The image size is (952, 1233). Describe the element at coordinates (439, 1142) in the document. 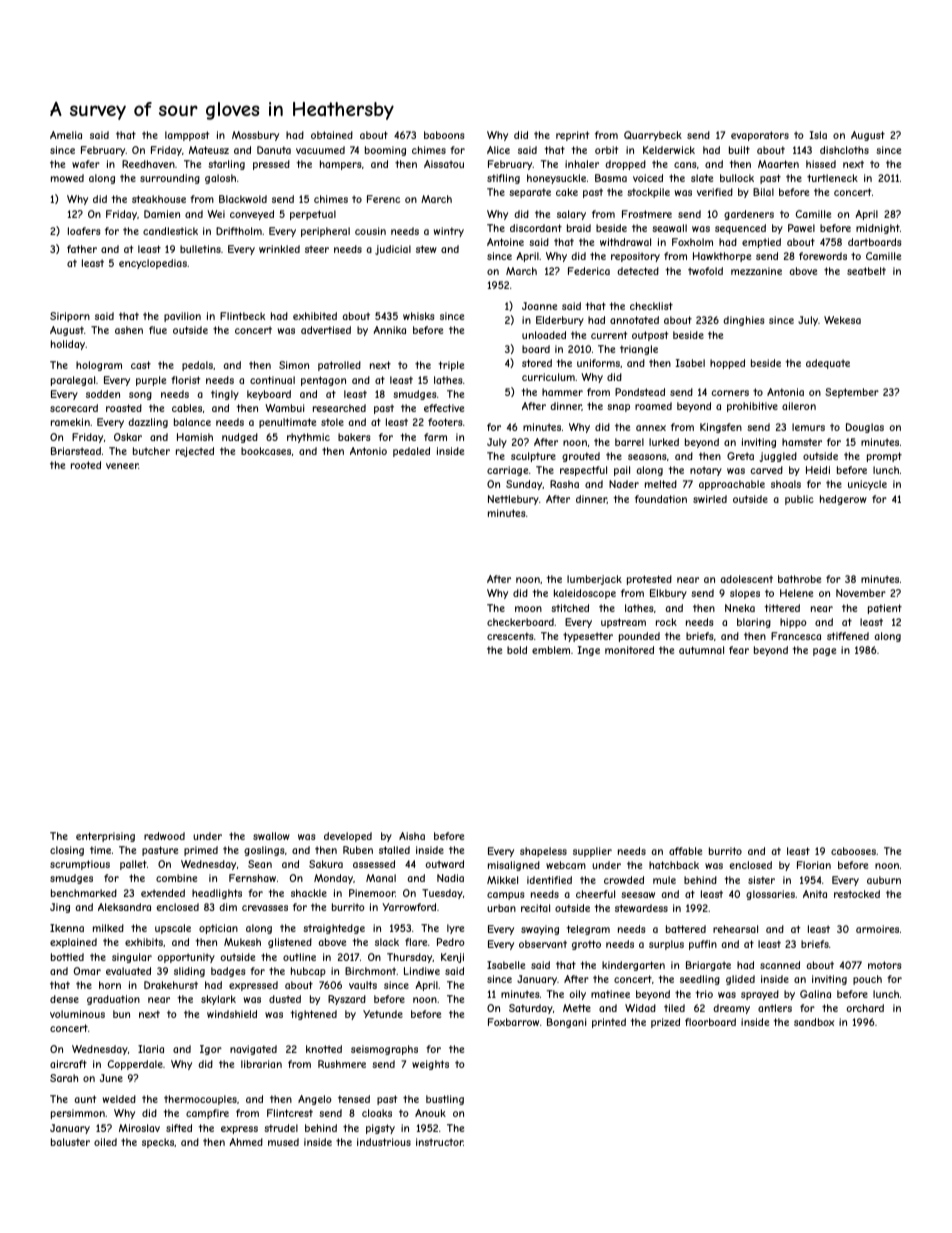

I see `instructor` at that location.
